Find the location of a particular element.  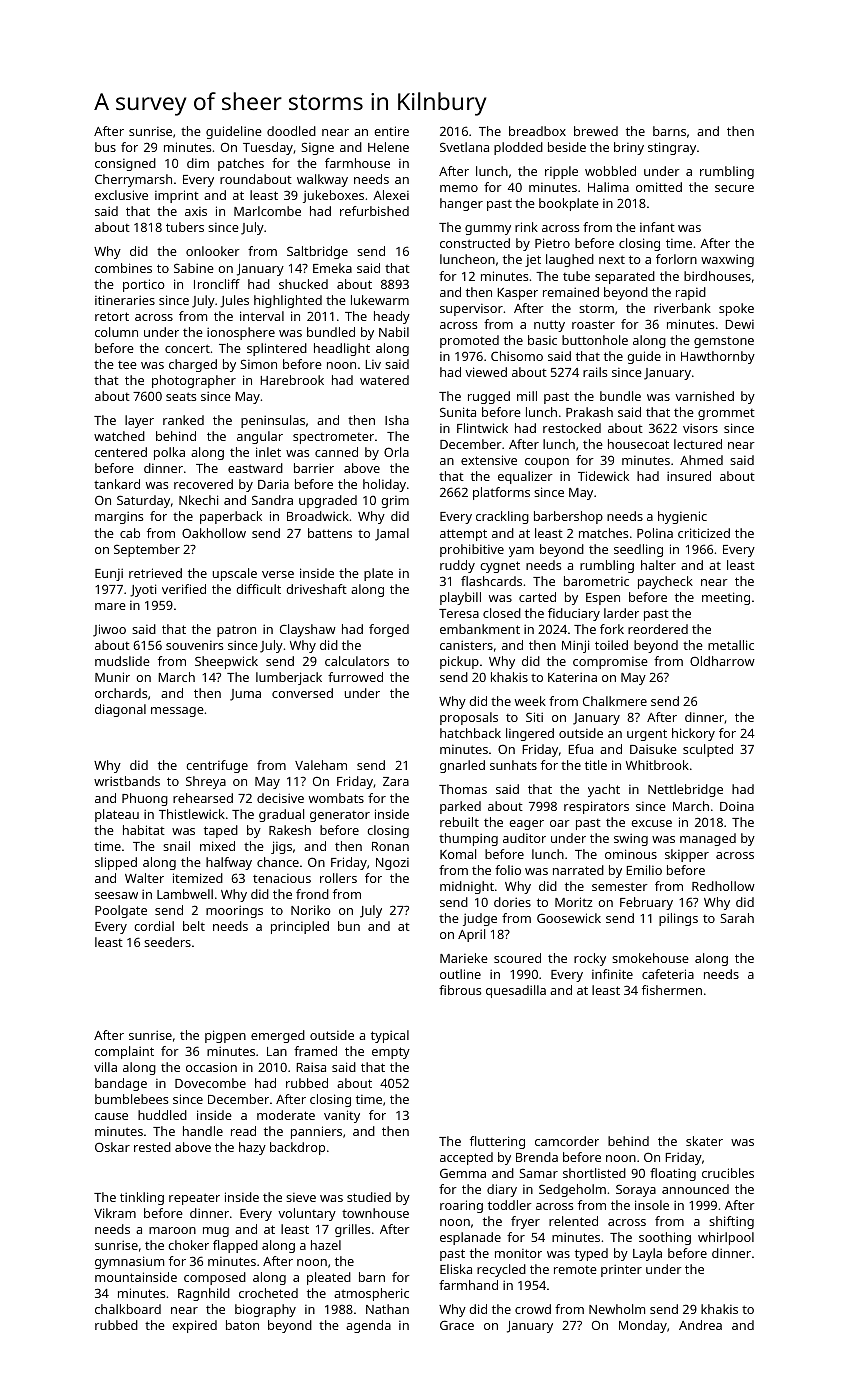

emerged is located at coordinates (278, 1036).
